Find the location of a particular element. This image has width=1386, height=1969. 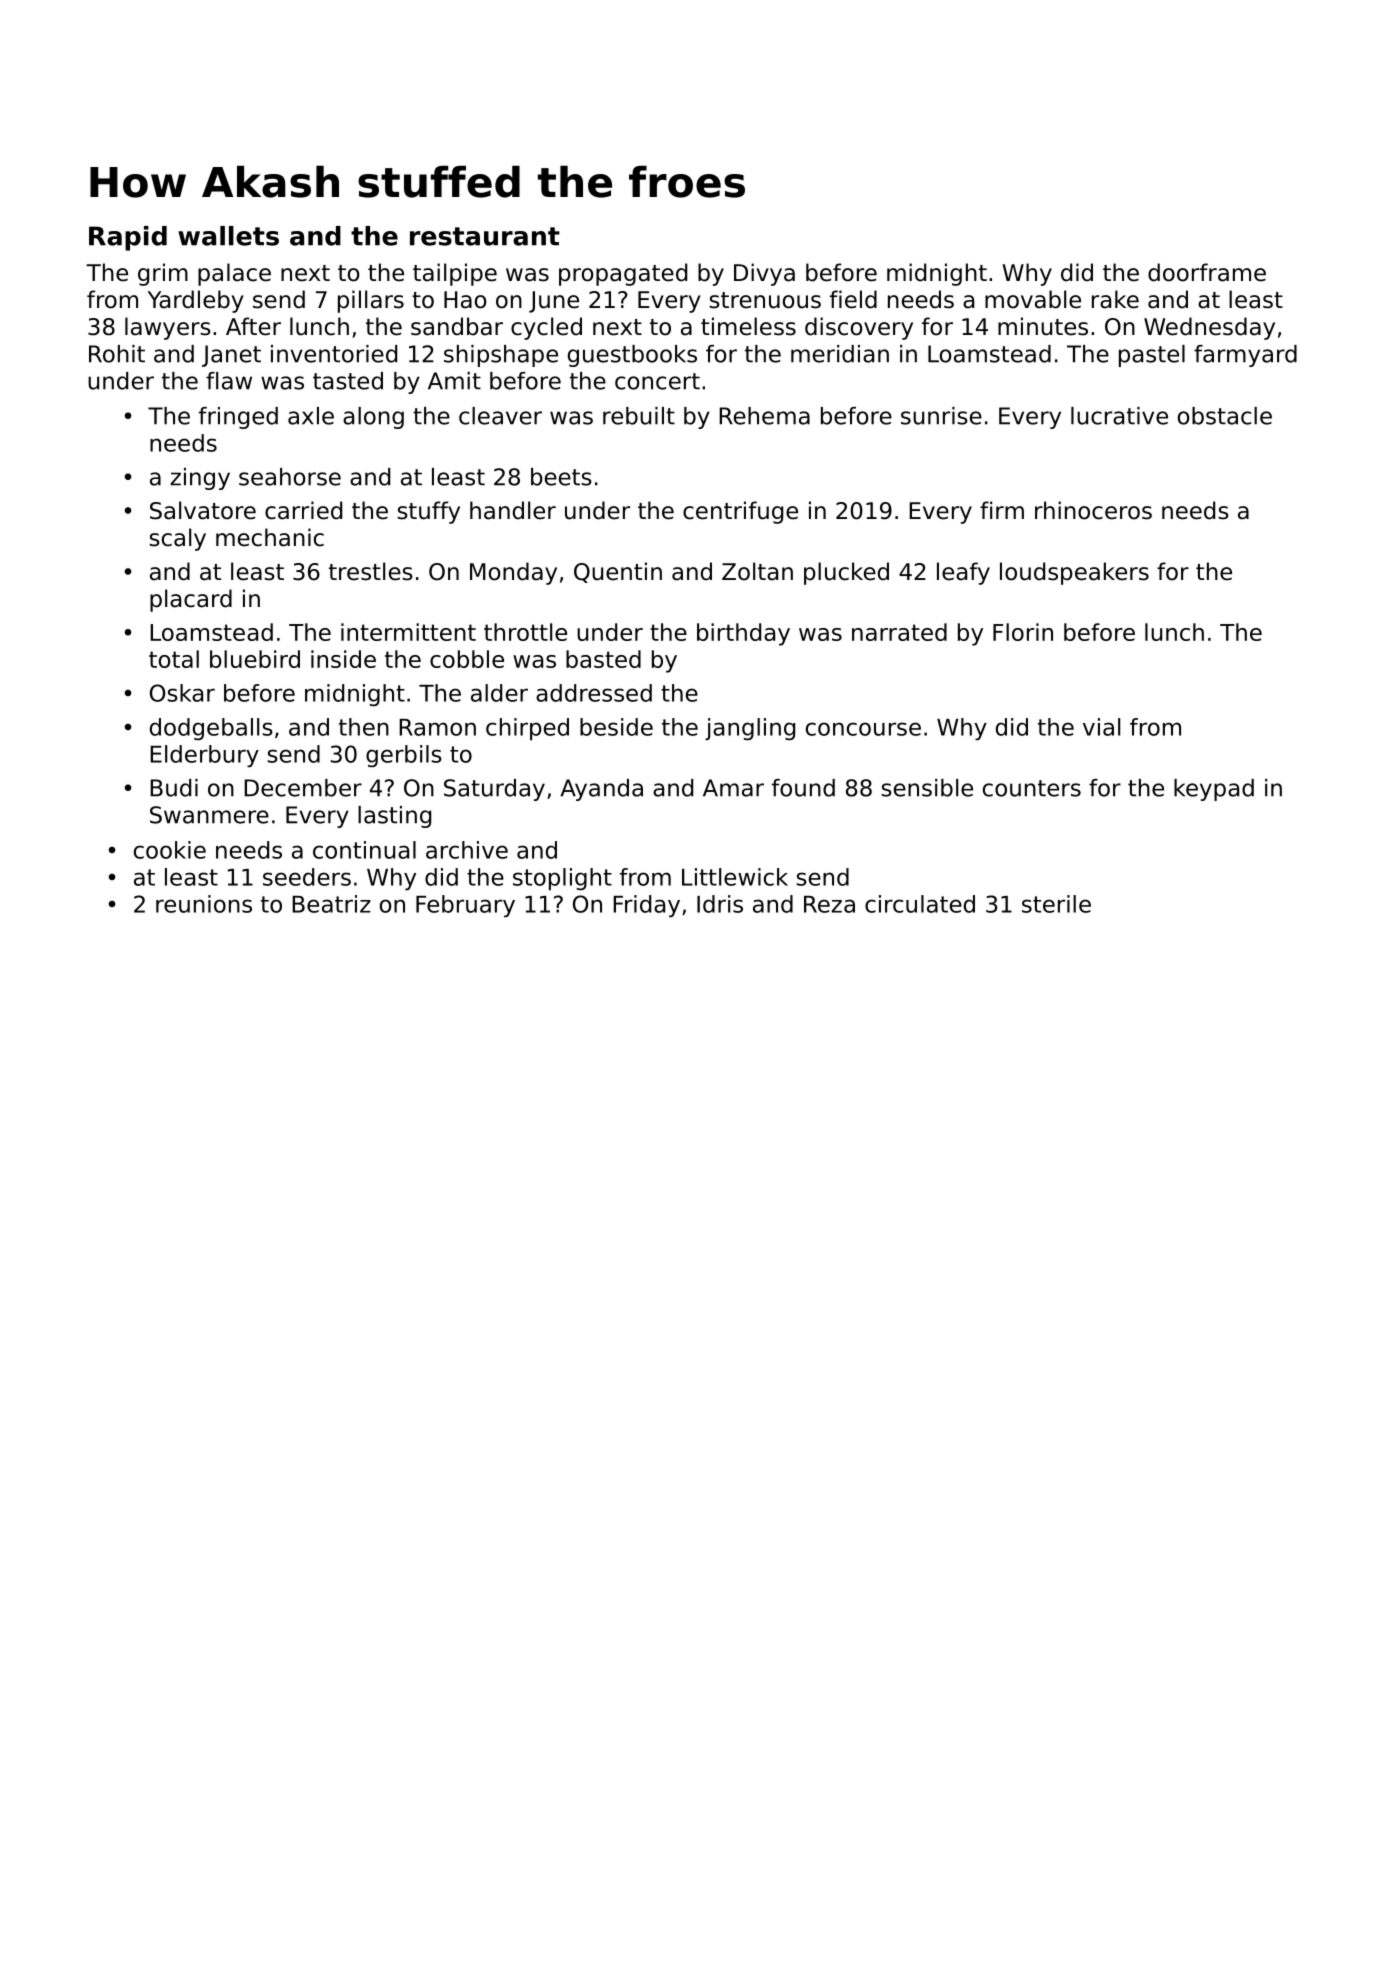

Divya is located at coordinates (764, 274).
